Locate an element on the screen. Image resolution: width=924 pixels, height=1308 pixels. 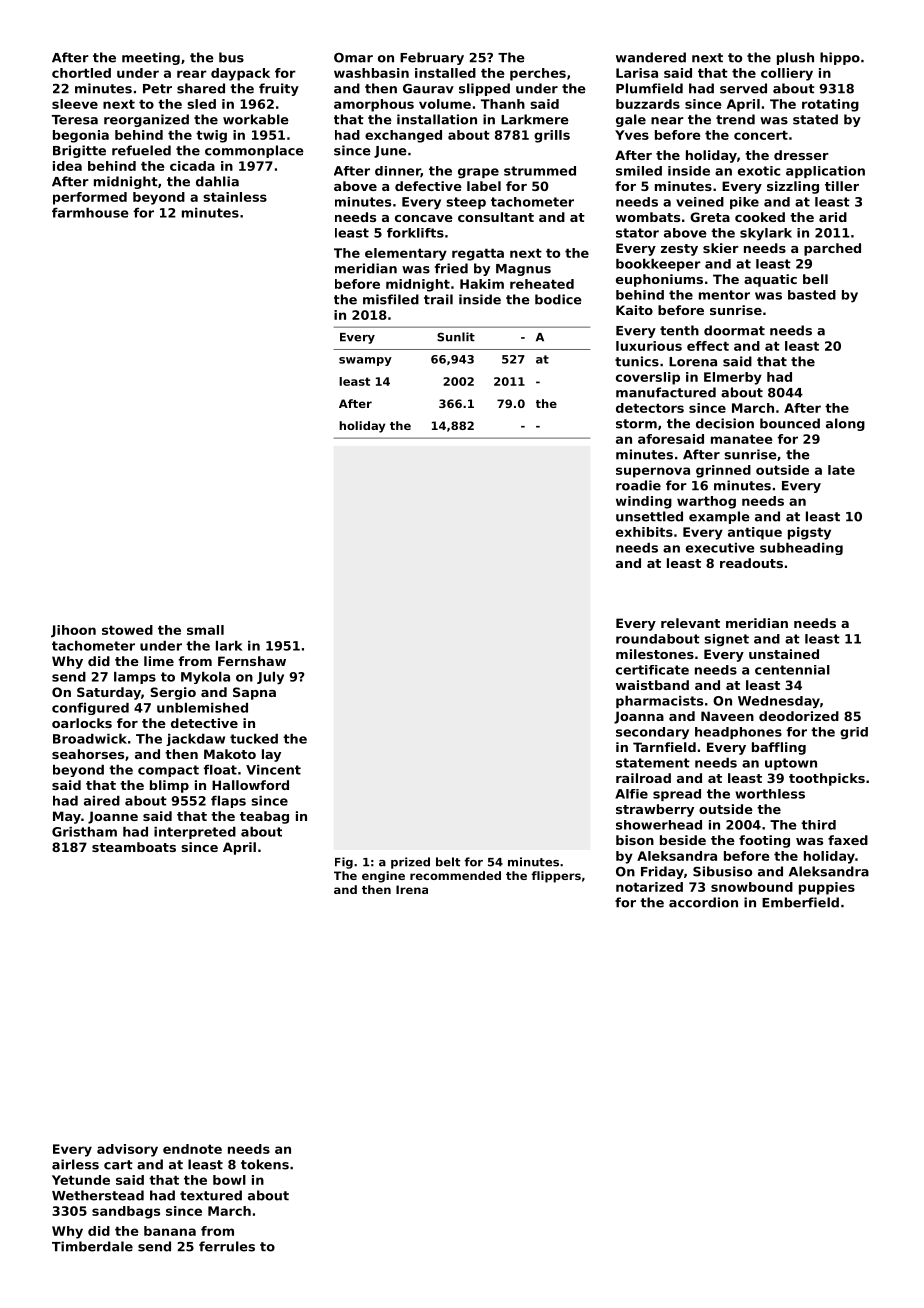
sizzling is located at coordinates (793, 187).
